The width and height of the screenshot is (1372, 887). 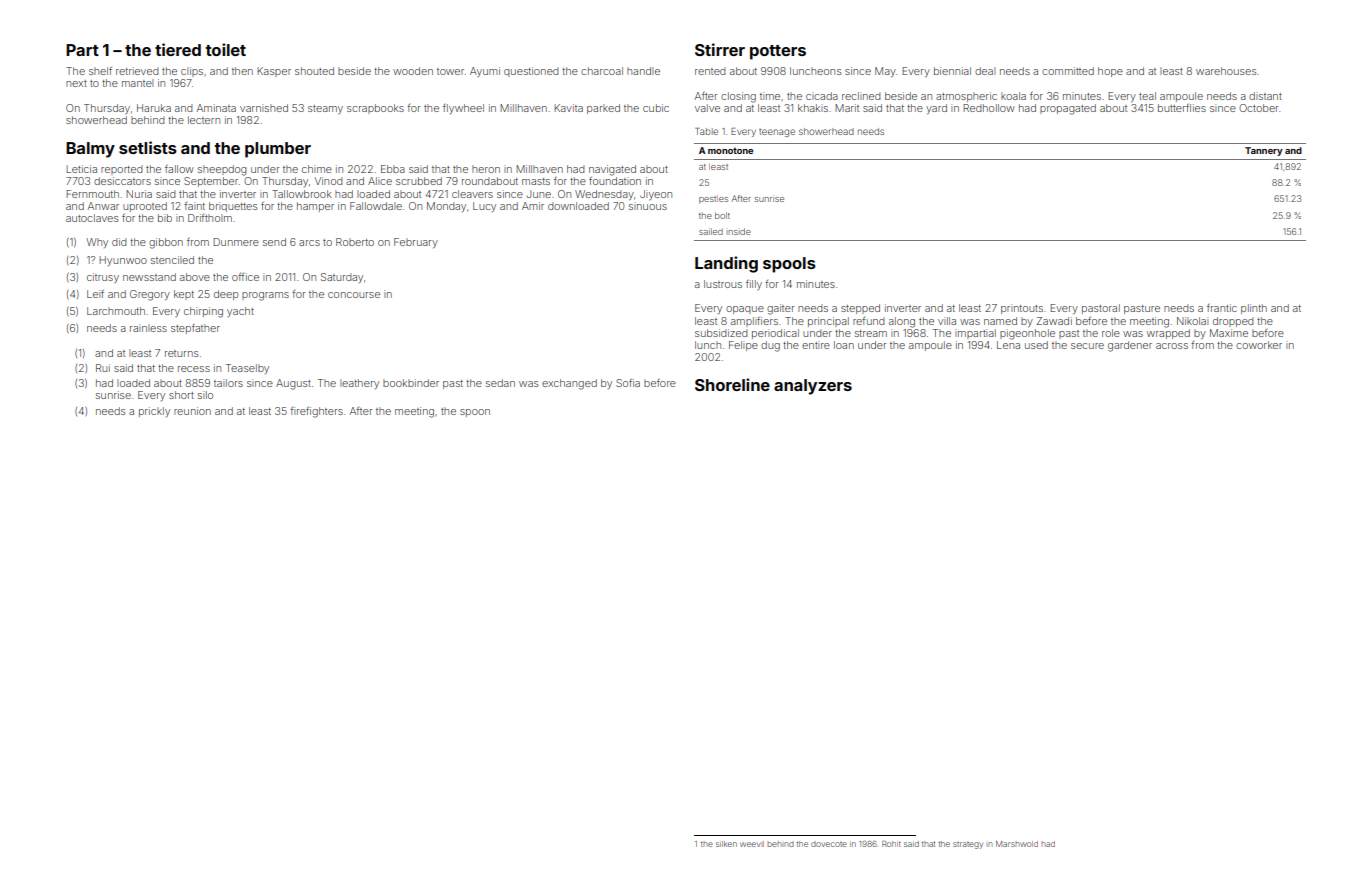 What do you see at coordinates (226, 49) in the screenshot?
I see `toilet` at bounding box center [226, 49].
